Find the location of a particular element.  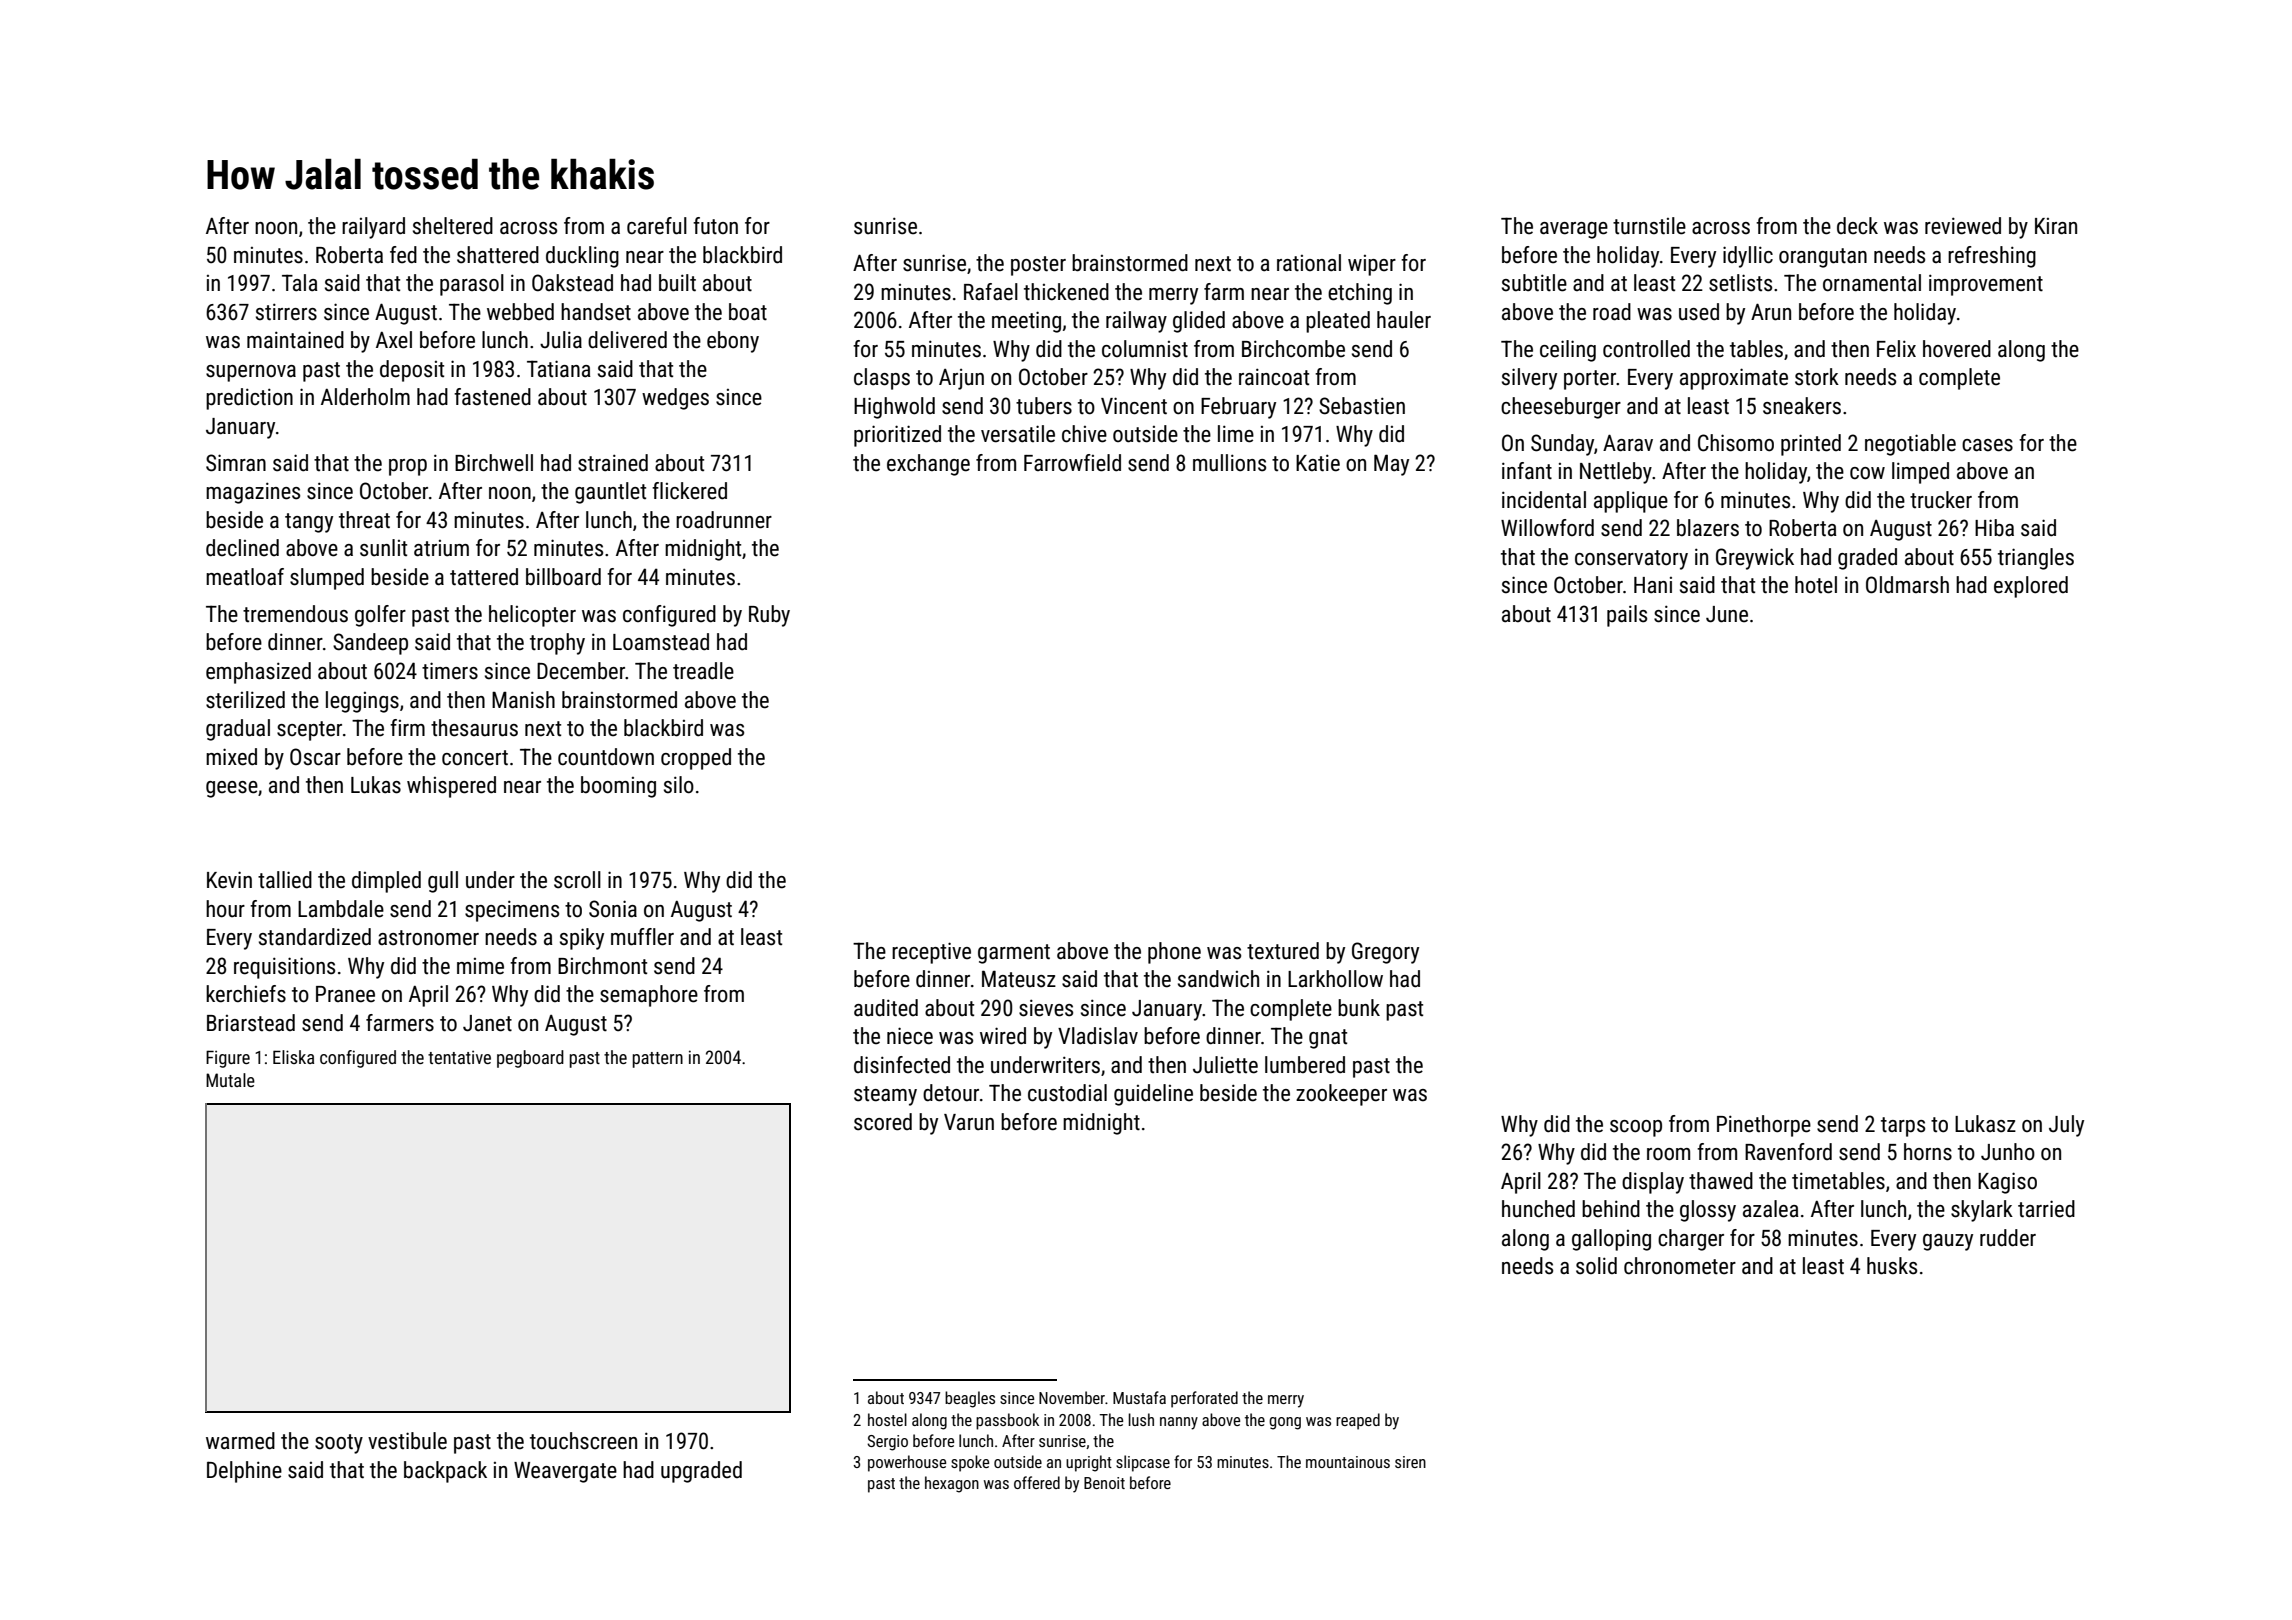

perforated is located at coordinates (1204, 1399).
